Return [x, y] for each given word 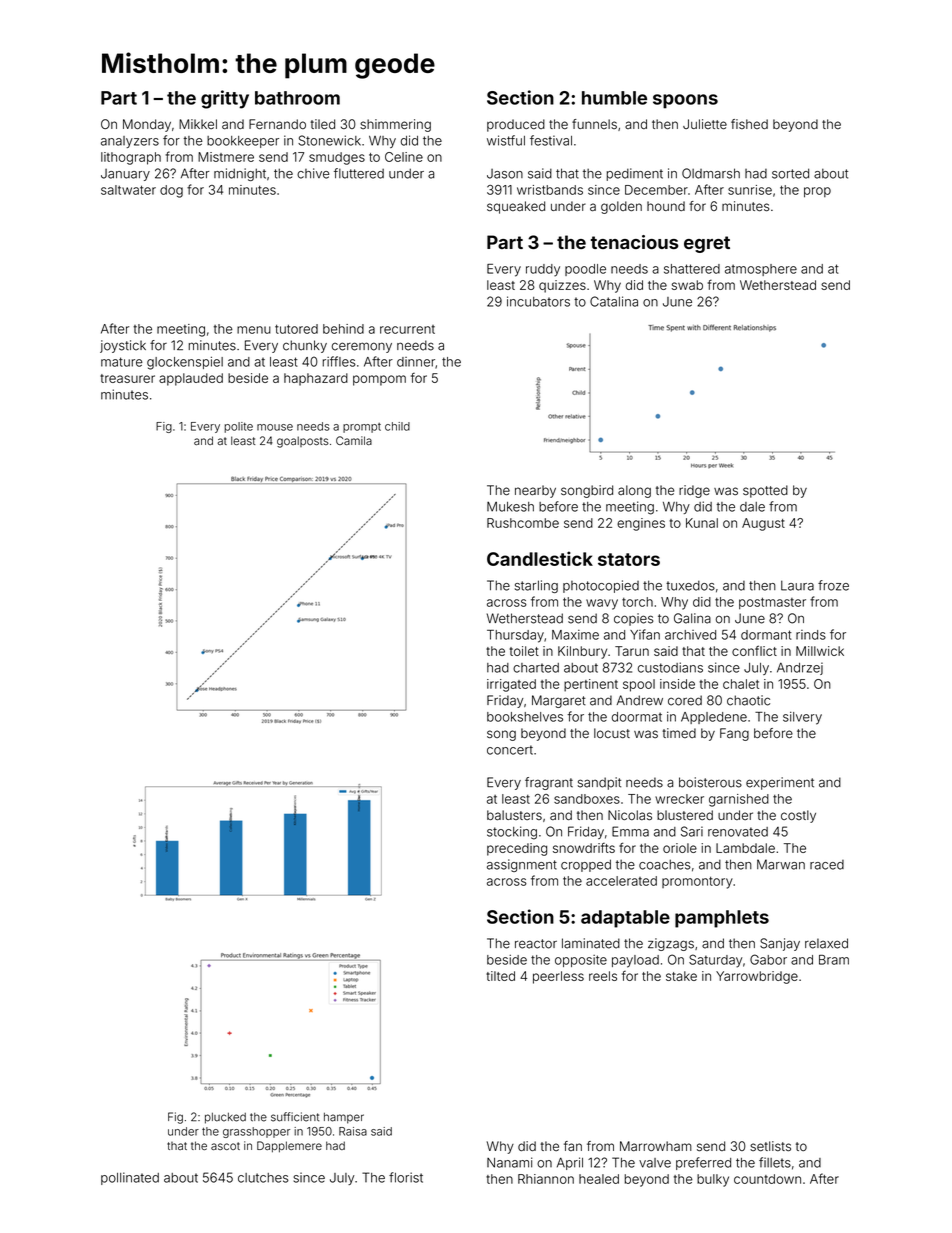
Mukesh [510, 506]
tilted [500, 976]
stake [681, 976]
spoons [685, 101]
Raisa [353, 1131]
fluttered [359, 173]
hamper [344, 1118]
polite [238, 427]
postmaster [772, 603]
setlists [770, 1146]
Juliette [705, 124]
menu [254, 330]
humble [614, 98]
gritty [225, 99]
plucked [225, 1118]
